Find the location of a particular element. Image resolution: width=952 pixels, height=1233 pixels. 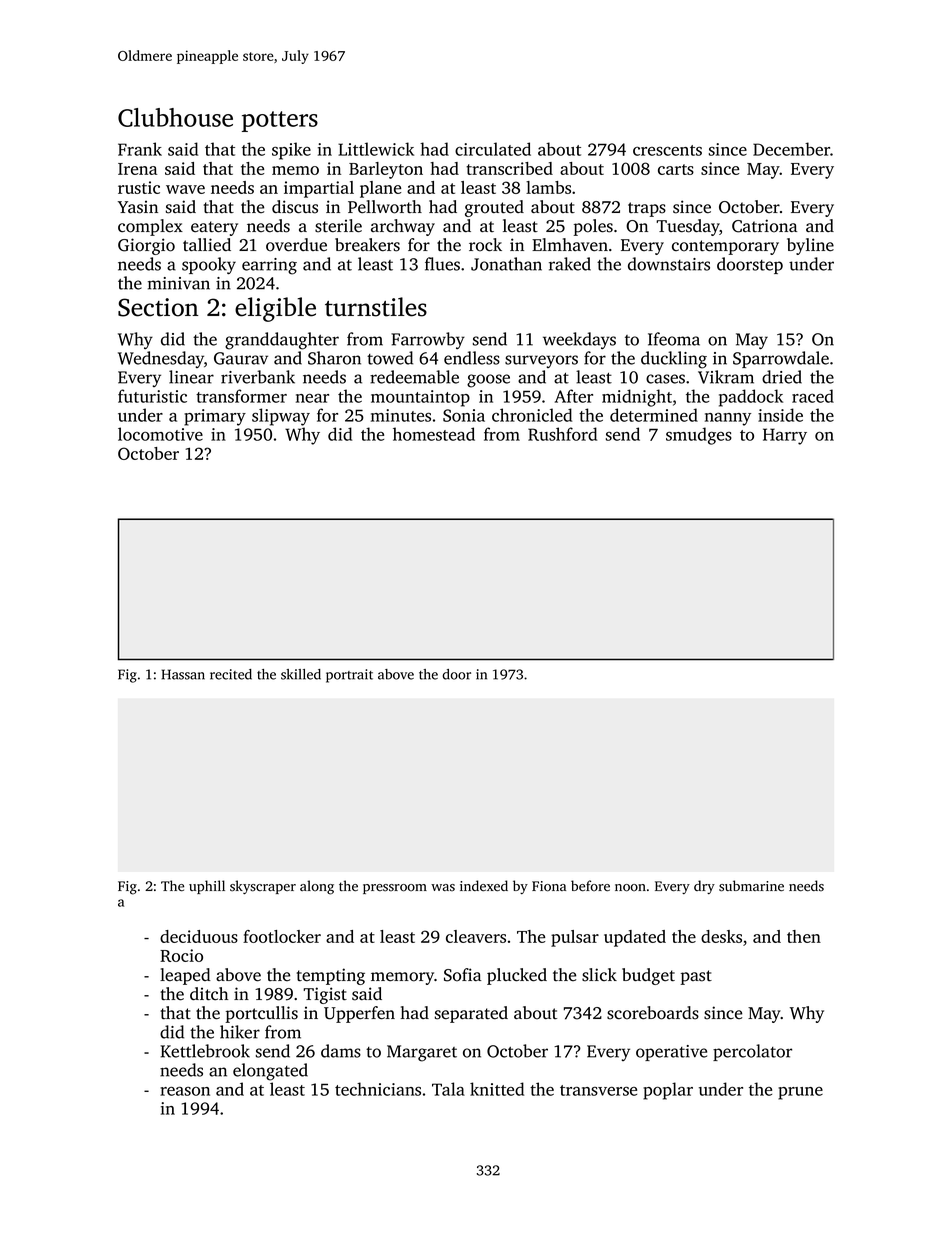

transverse is located at coordinates (598, 1090).
